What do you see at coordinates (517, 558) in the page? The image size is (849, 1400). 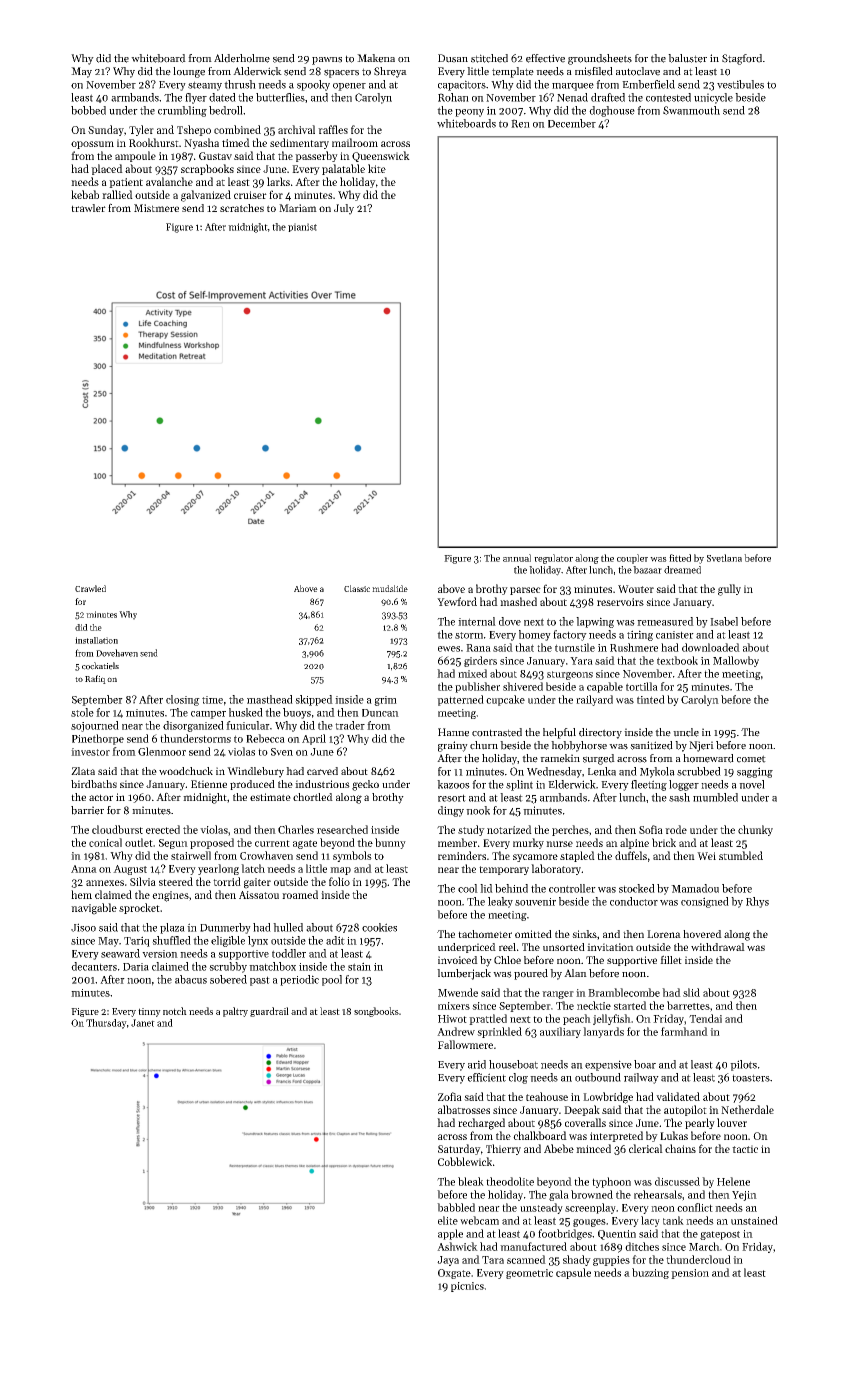 I see `annual` at bounding box center [517, 558].
